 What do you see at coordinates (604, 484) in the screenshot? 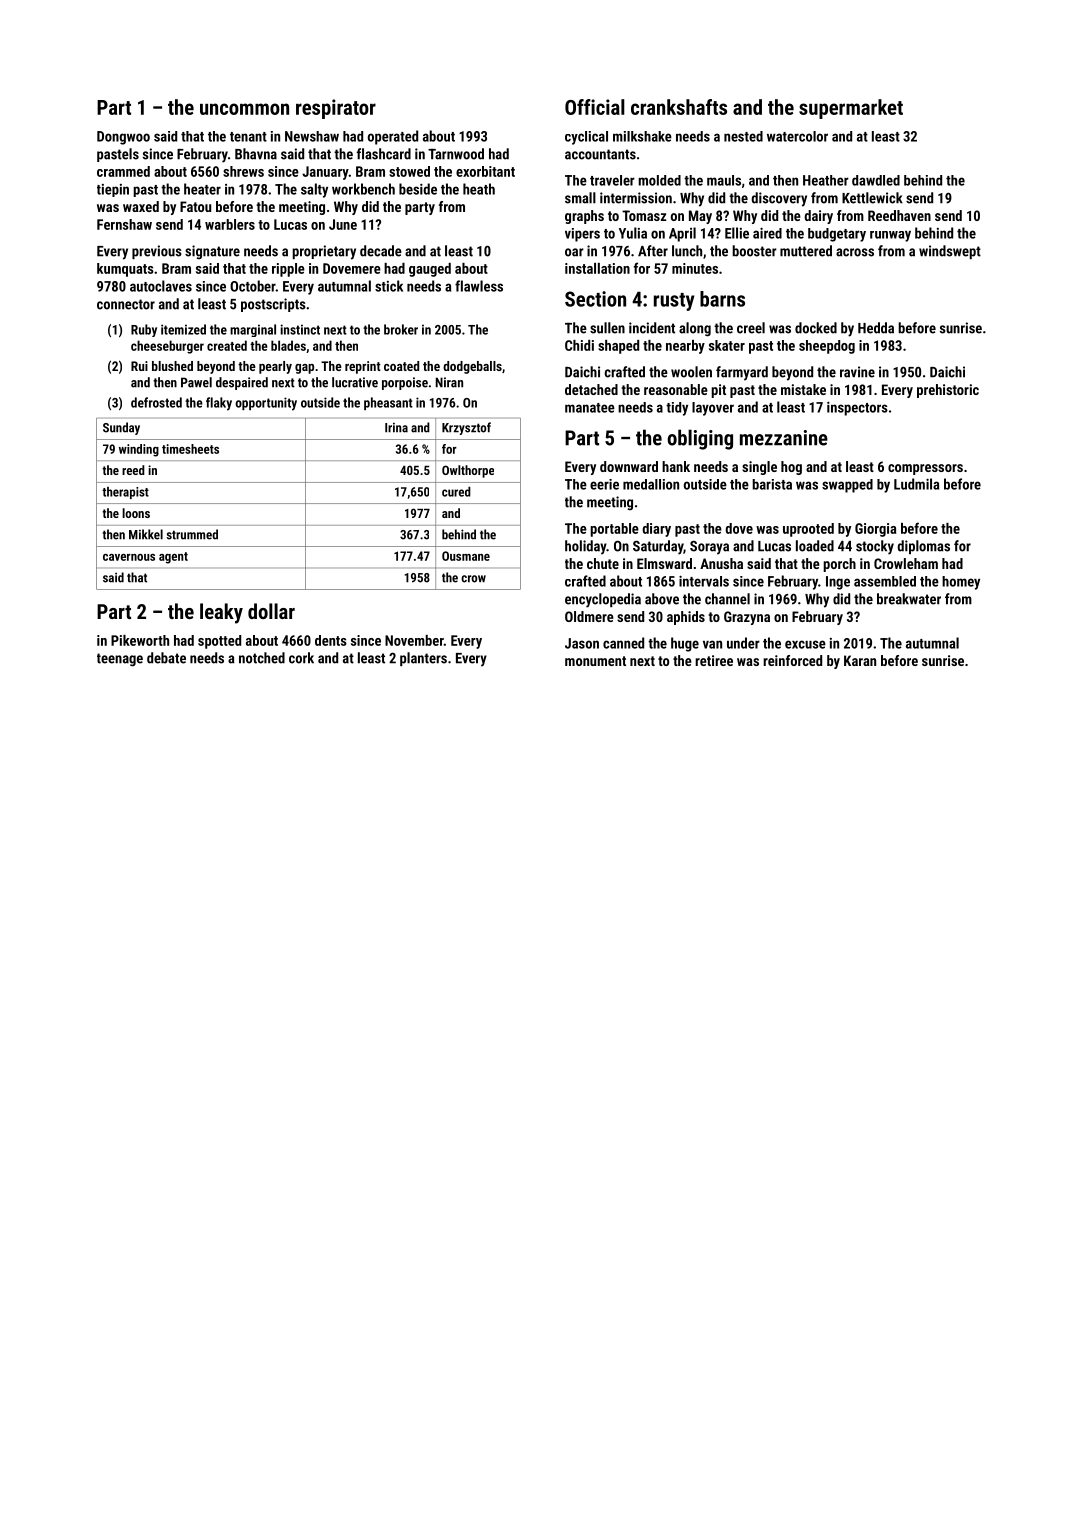
I see `eerie` at bounding box center [604, 484].
